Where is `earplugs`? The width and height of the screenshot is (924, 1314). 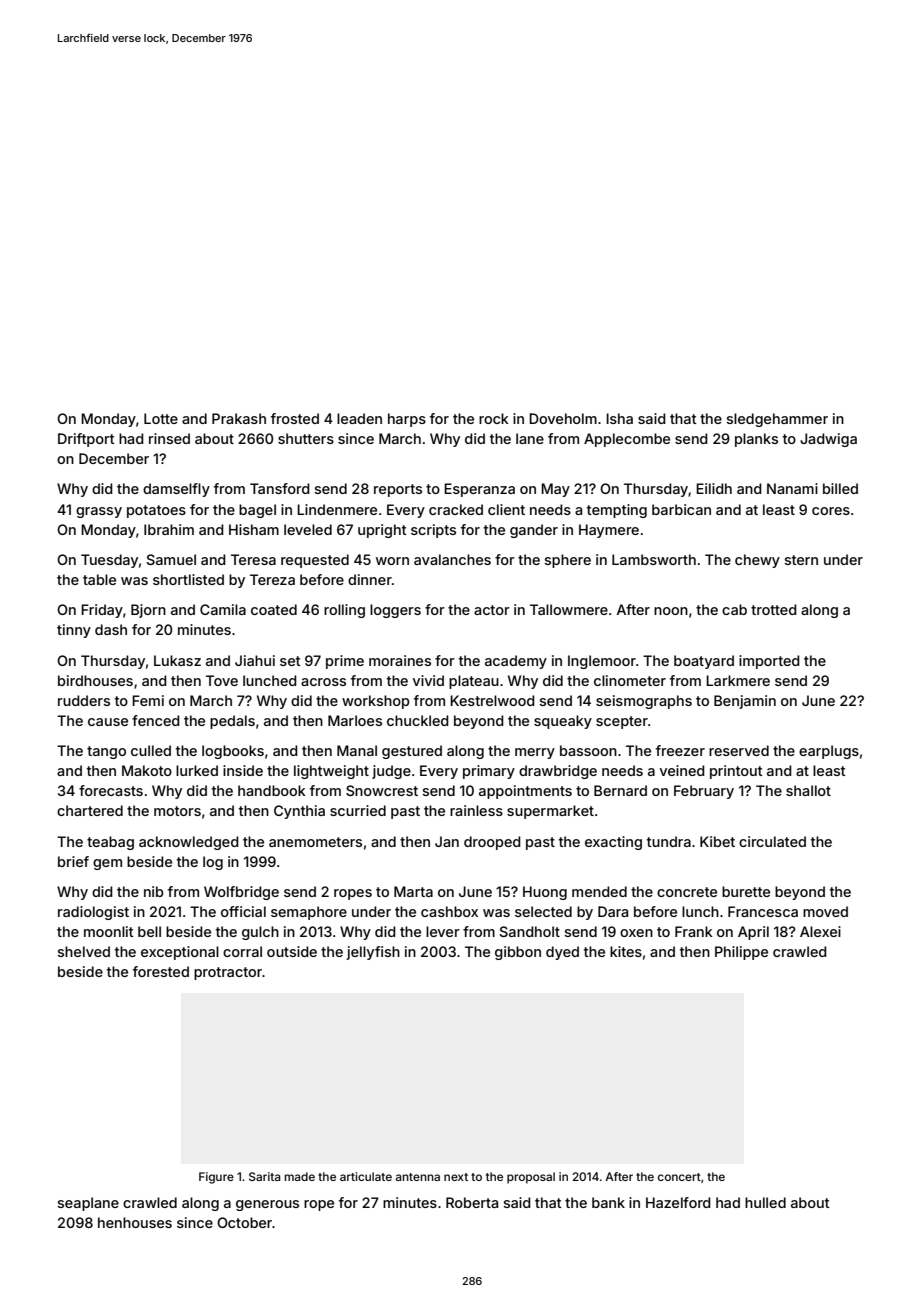 earplugs is located at coordinates (829, 752).
